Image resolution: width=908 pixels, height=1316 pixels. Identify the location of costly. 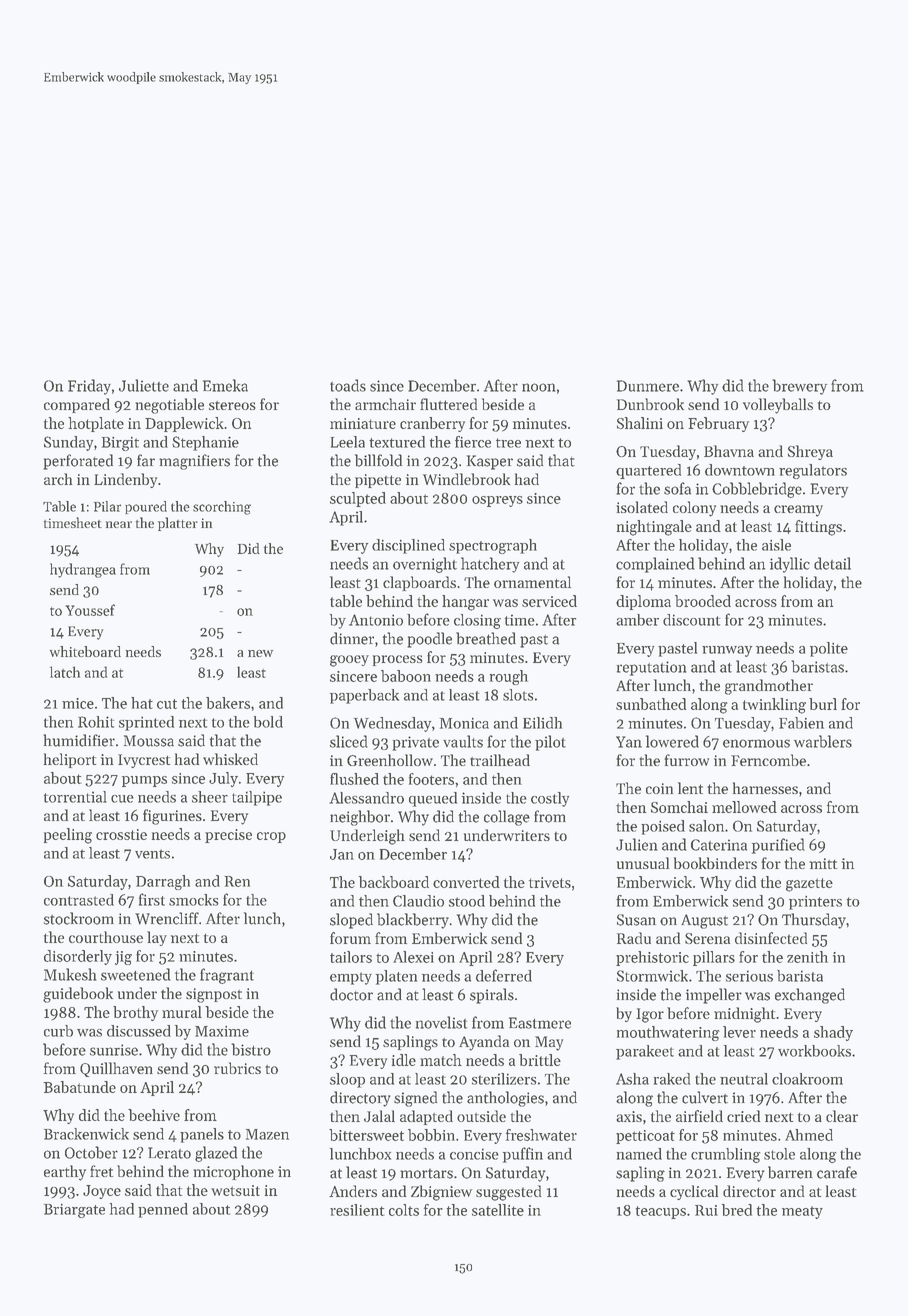
(550, 799).
